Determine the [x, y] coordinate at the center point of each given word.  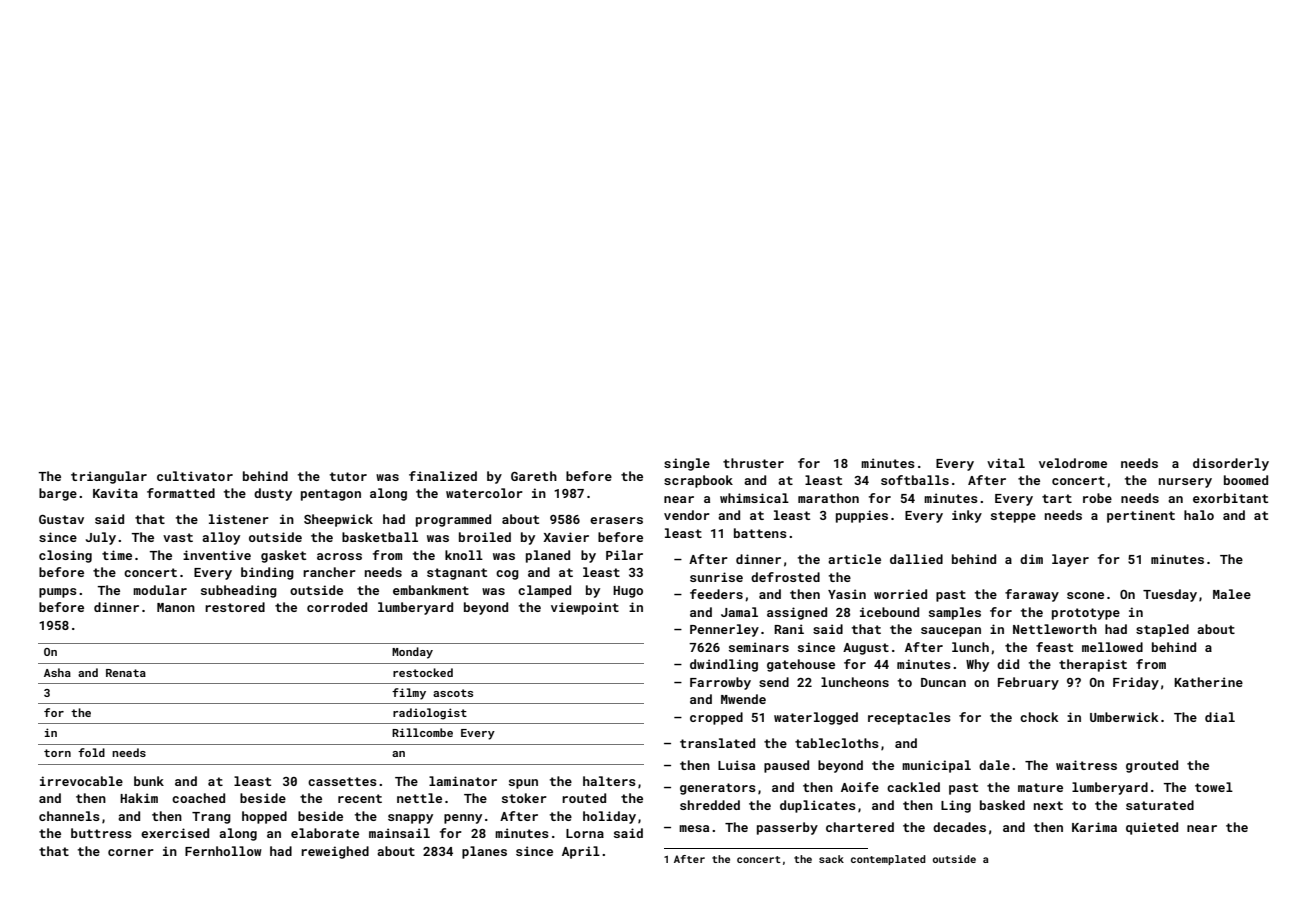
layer [1070, 560]
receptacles [909, 718]
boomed [1246, 480]
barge [58, 494]
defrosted [785, 577]
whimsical [754, 498]
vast [178, 537]
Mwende [743, 699]
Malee [1232, 594]
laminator [463, 781]
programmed [453, 520]
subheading [239, 591]
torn [57, 753]
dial [1220, 717]
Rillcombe [422, 732]
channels [69, 816]
